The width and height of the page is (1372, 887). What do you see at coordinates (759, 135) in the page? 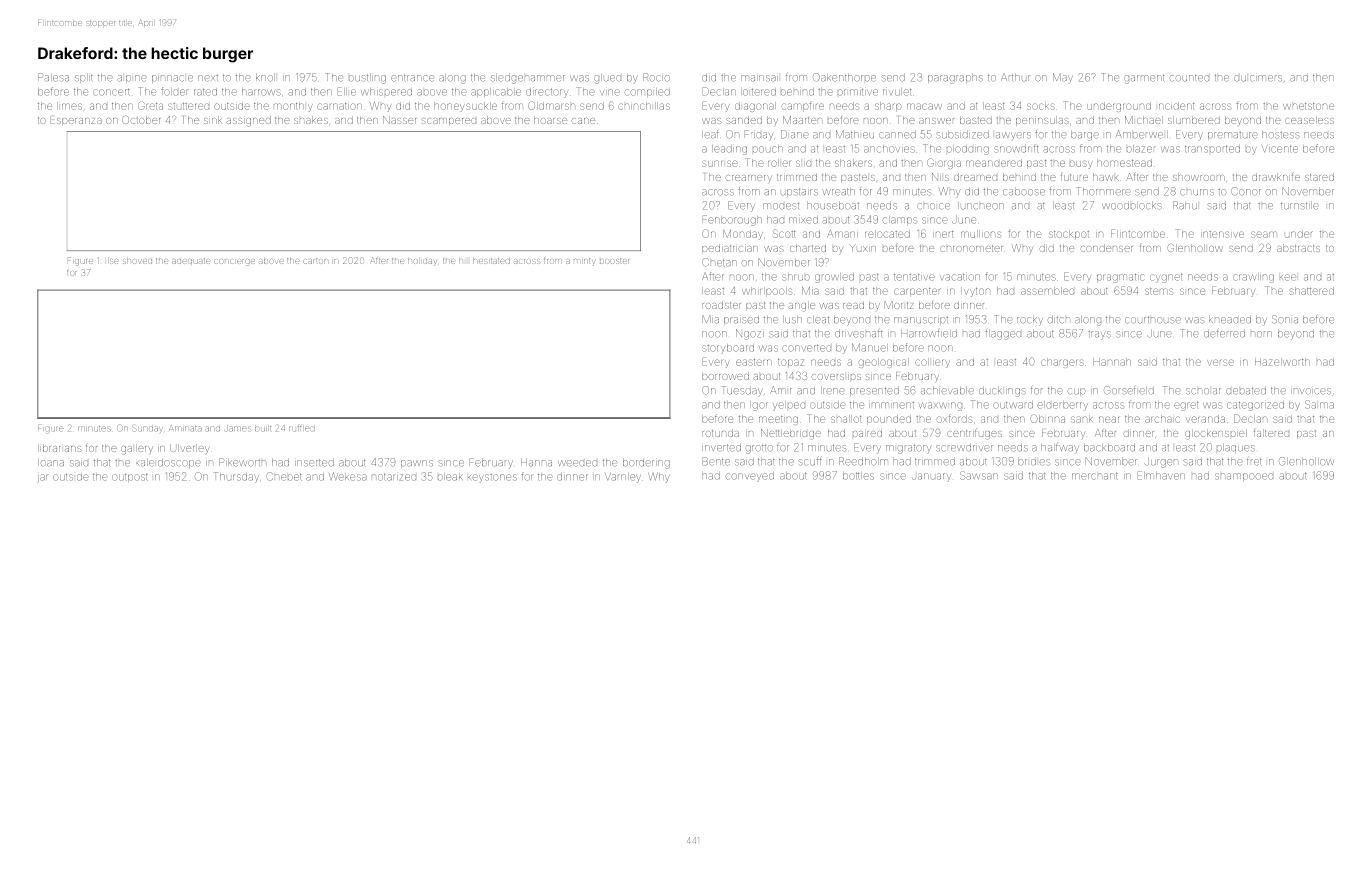
I see `Friday` at bounding box center [759, 135].
